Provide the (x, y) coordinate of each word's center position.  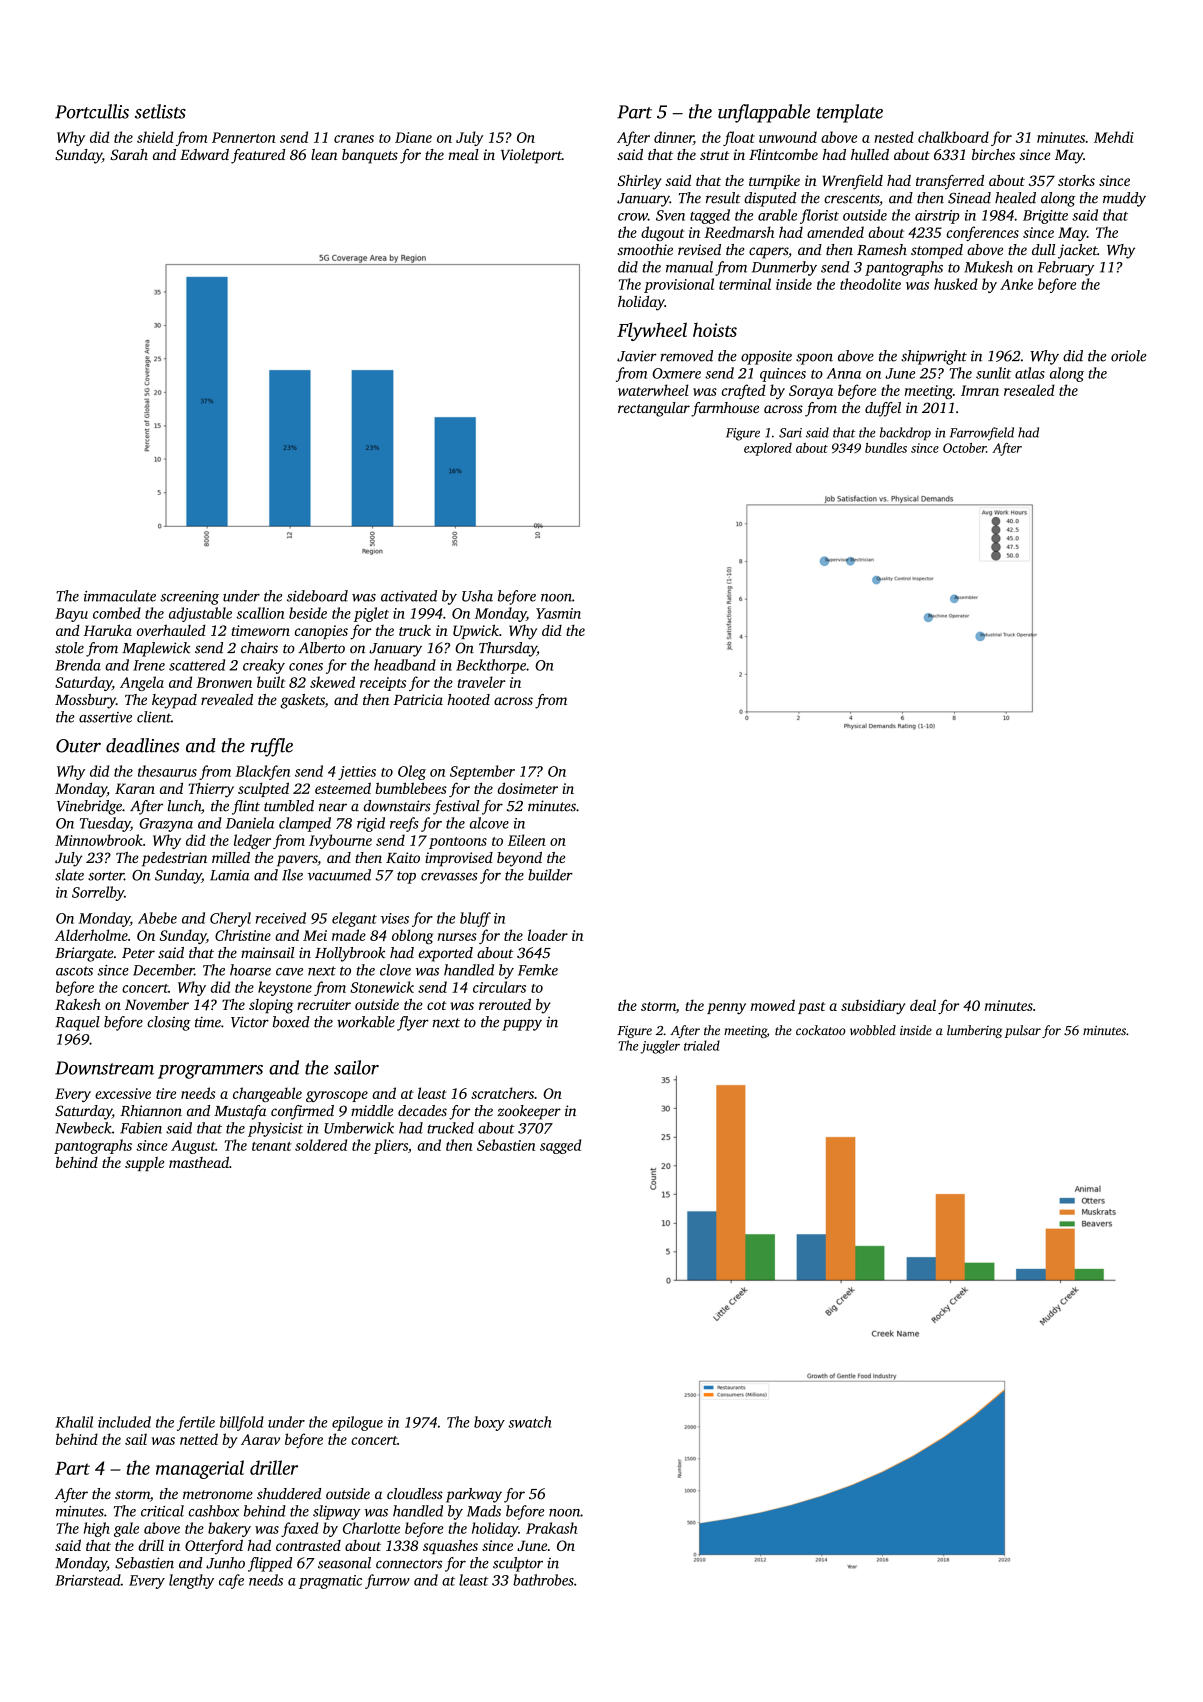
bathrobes (543, 1580)
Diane (413, 137)
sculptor (518, 1564)
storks (1076, 180)
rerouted (505, 1004)
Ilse (292, 875)
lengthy (191, 1581)
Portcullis (92, 111)
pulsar (1023, 1031)
